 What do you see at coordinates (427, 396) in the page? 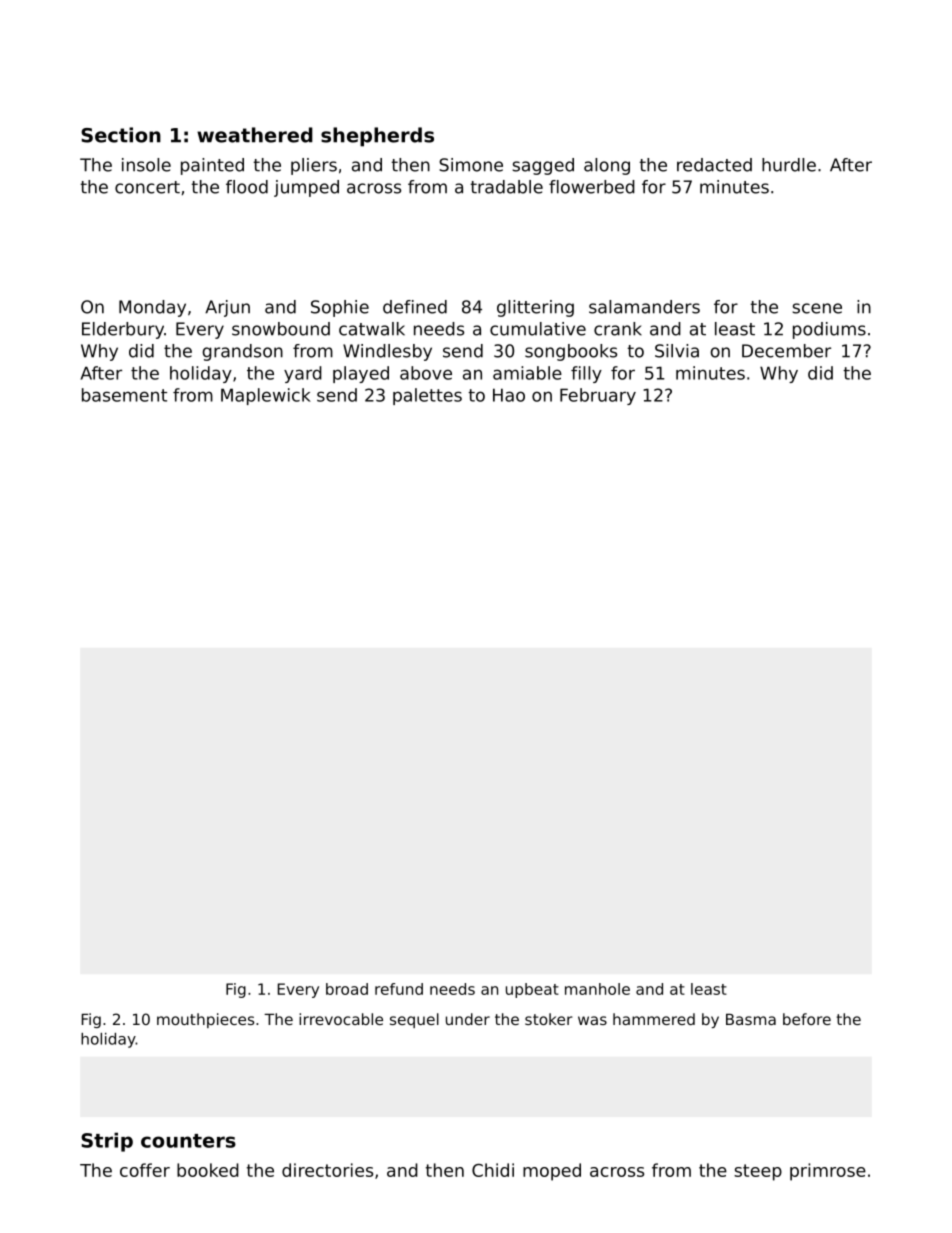
I see `palettes` at bounding box center [427, 396].
